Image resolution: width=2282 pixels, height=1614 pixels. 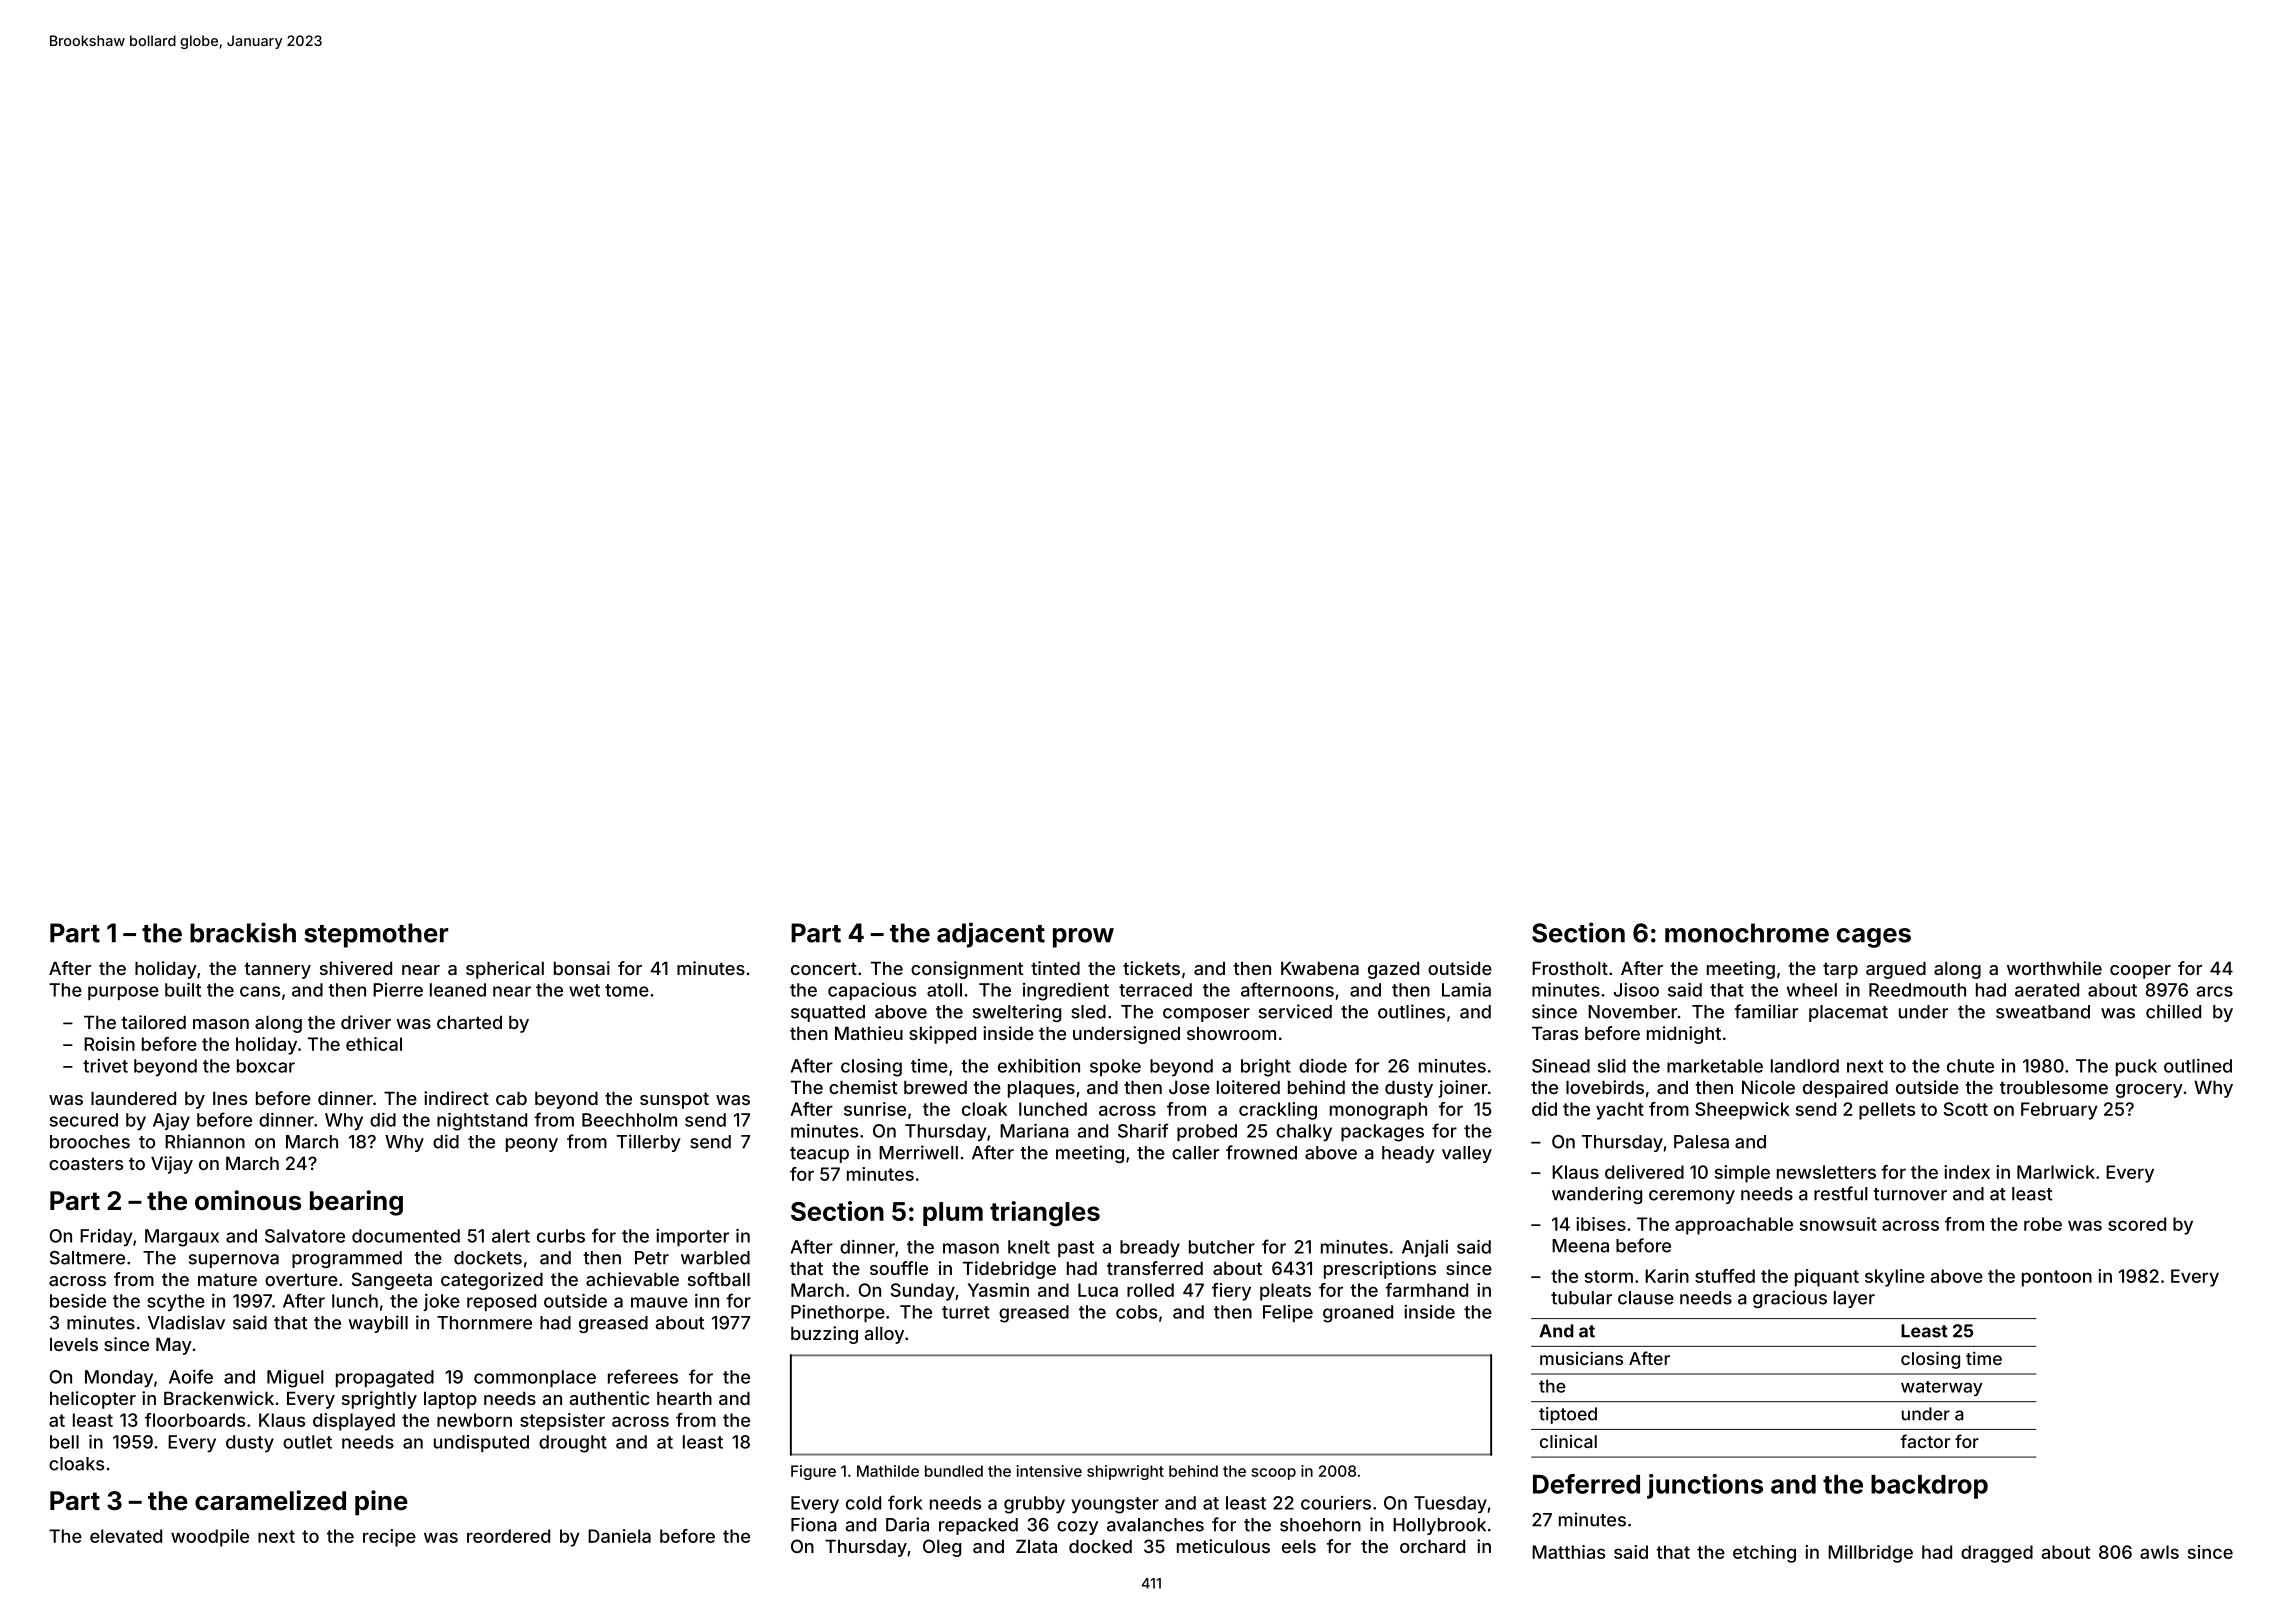 I want to click on adjacent, so click(x=991, y=935).
